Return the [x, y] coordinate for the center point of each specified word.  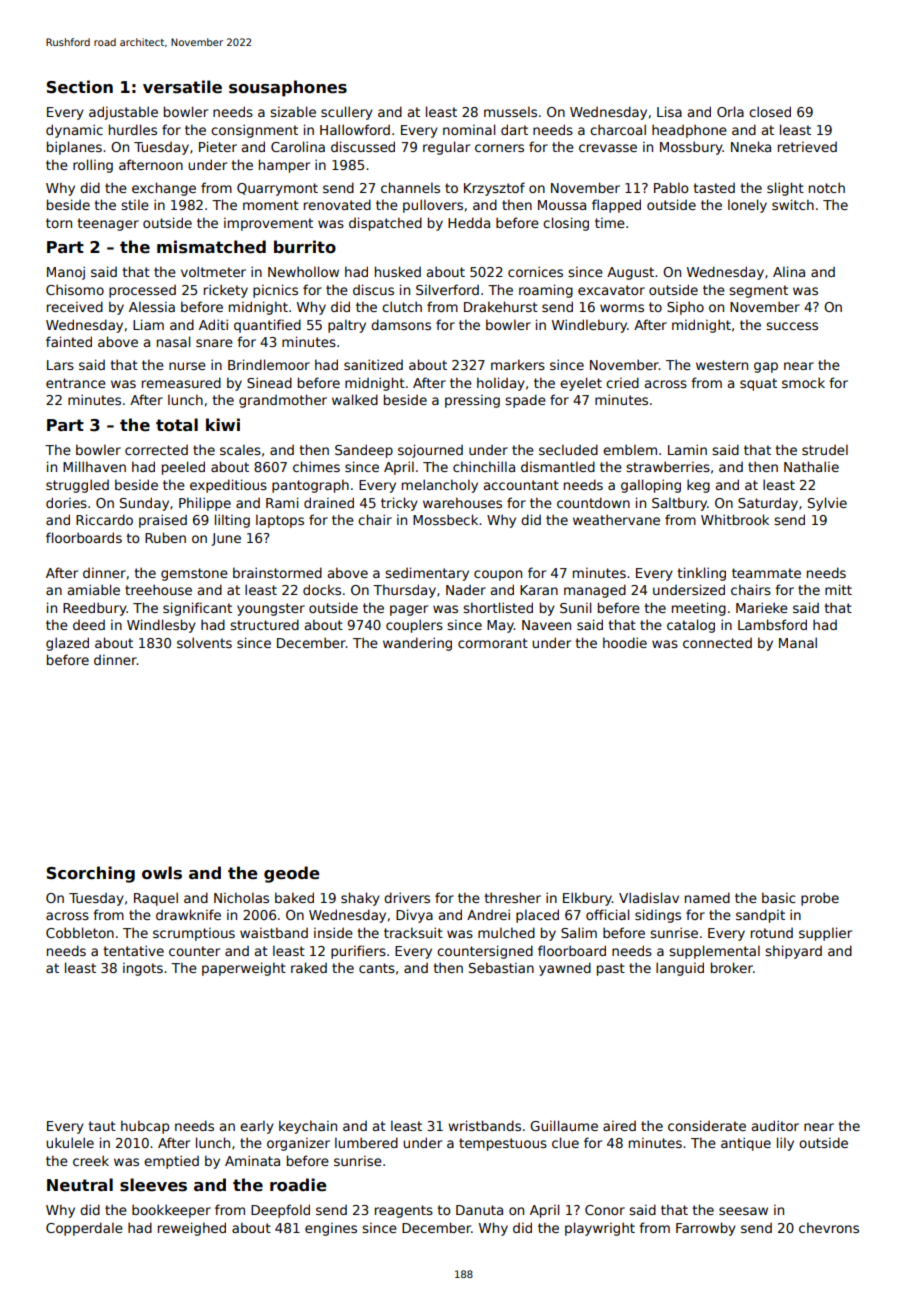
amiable [94, 589]
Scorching [91, 874]
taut [102, 1126]
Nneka [751, 146]
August [630, 273]
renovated [337, 204]
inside [333, 932]
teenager [108, 224]
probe [820, 899]
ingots [143, 969]
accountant [521, 485]
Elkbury [587, 899]
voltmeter [213, 271]
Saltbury [679, 504]
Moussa [562, 205]
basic [779, 897]
